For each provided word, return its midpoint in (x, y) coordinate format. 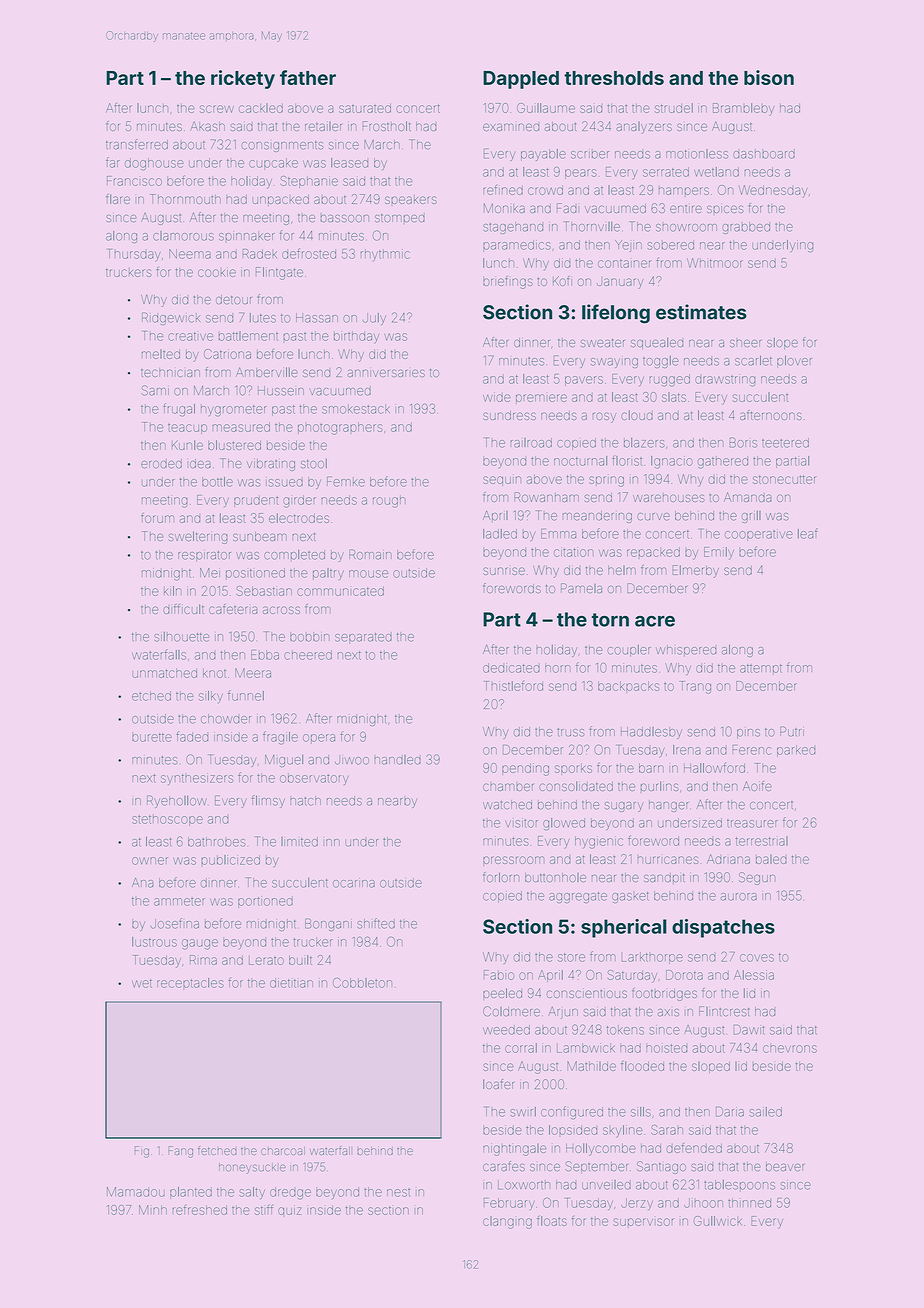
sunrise (504, 571)
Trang (695, 687)
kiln (172, 591)
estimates (701, 312)
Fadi (567, 208)
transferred (137, 144)
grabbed (746, 228)
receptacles (190, 983)
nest (398, 1193)
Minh (153, 1210)
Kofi (562, 281)
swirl (523, 1112)
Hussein (281, 391)
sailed (766, 1112)
